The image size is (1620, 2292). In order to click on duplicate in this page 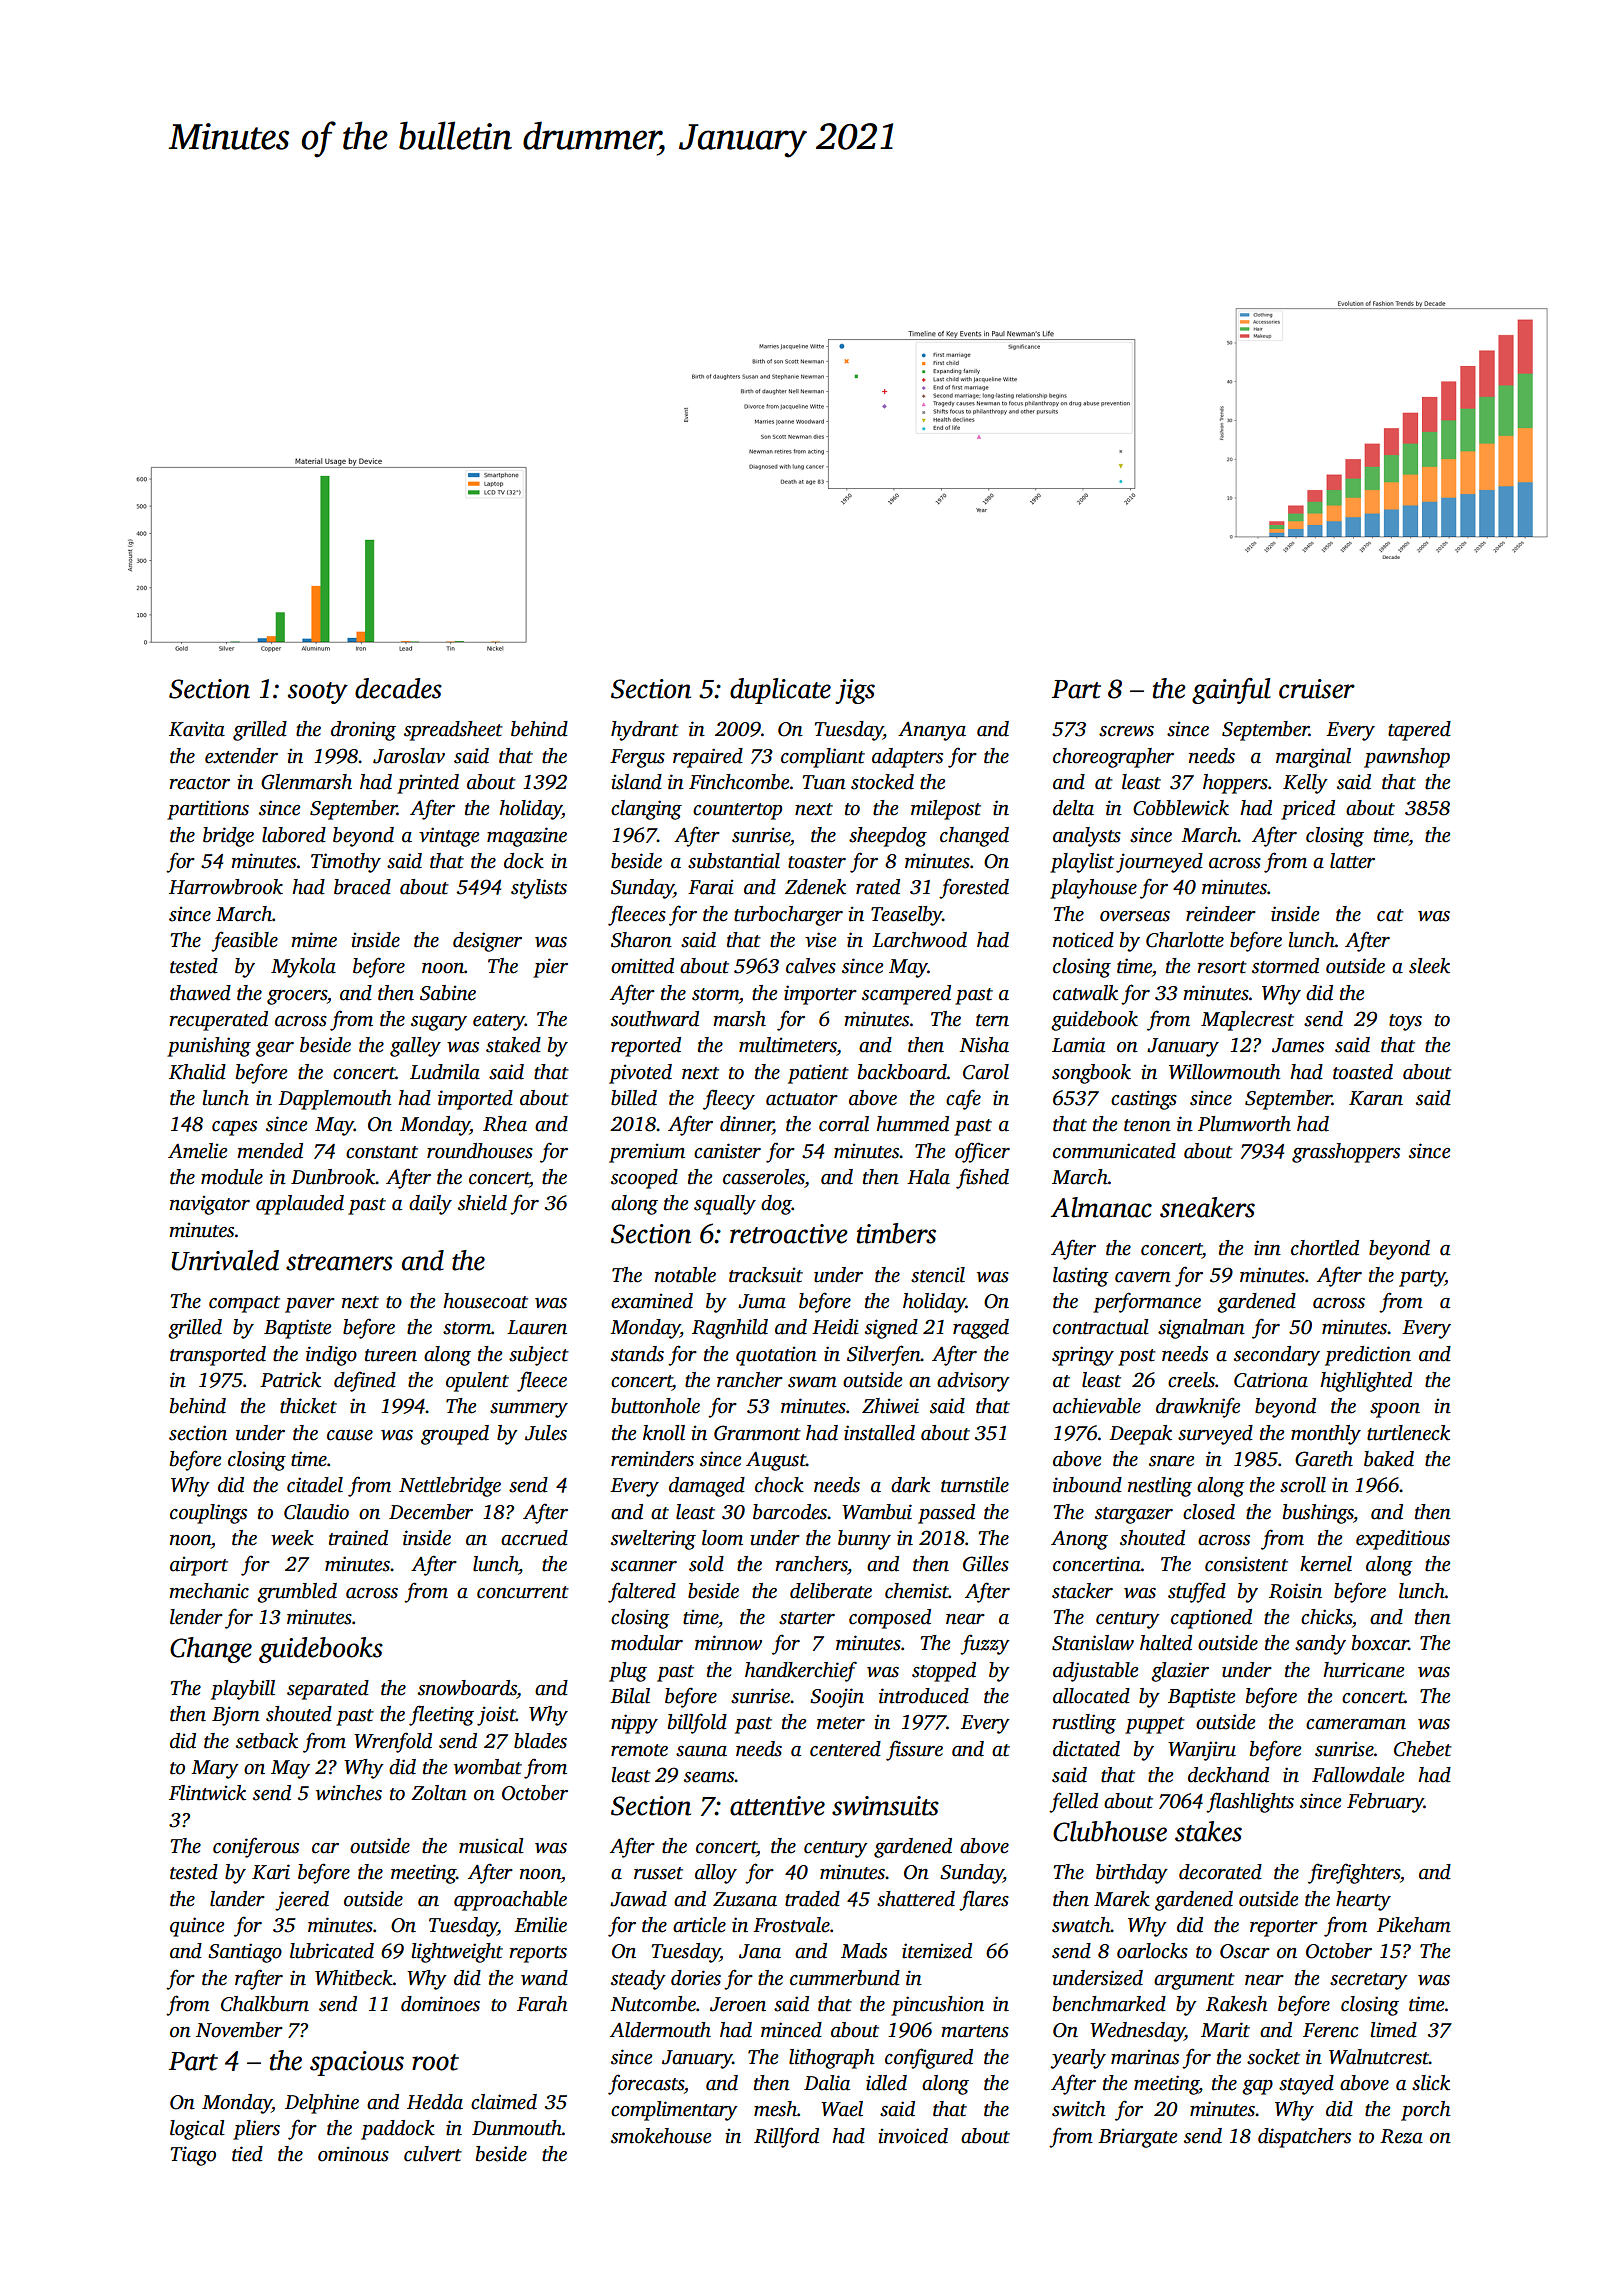, I will do `click(780, 691)`.
